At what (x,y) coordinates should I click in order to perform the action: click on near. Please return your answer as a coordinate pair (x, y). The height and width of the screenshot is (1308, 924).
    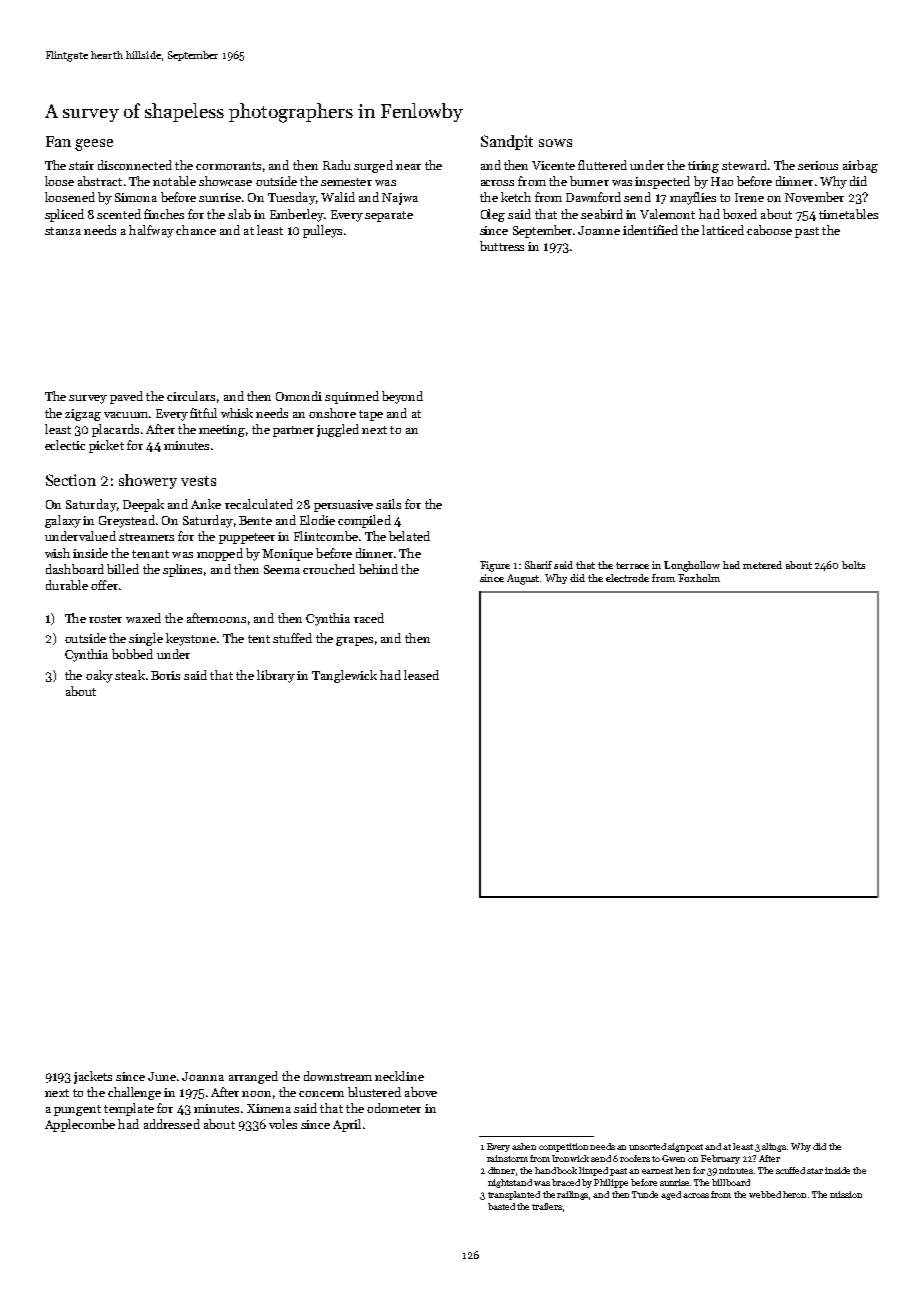
    Looking at the image, I should click on (408, 167).
